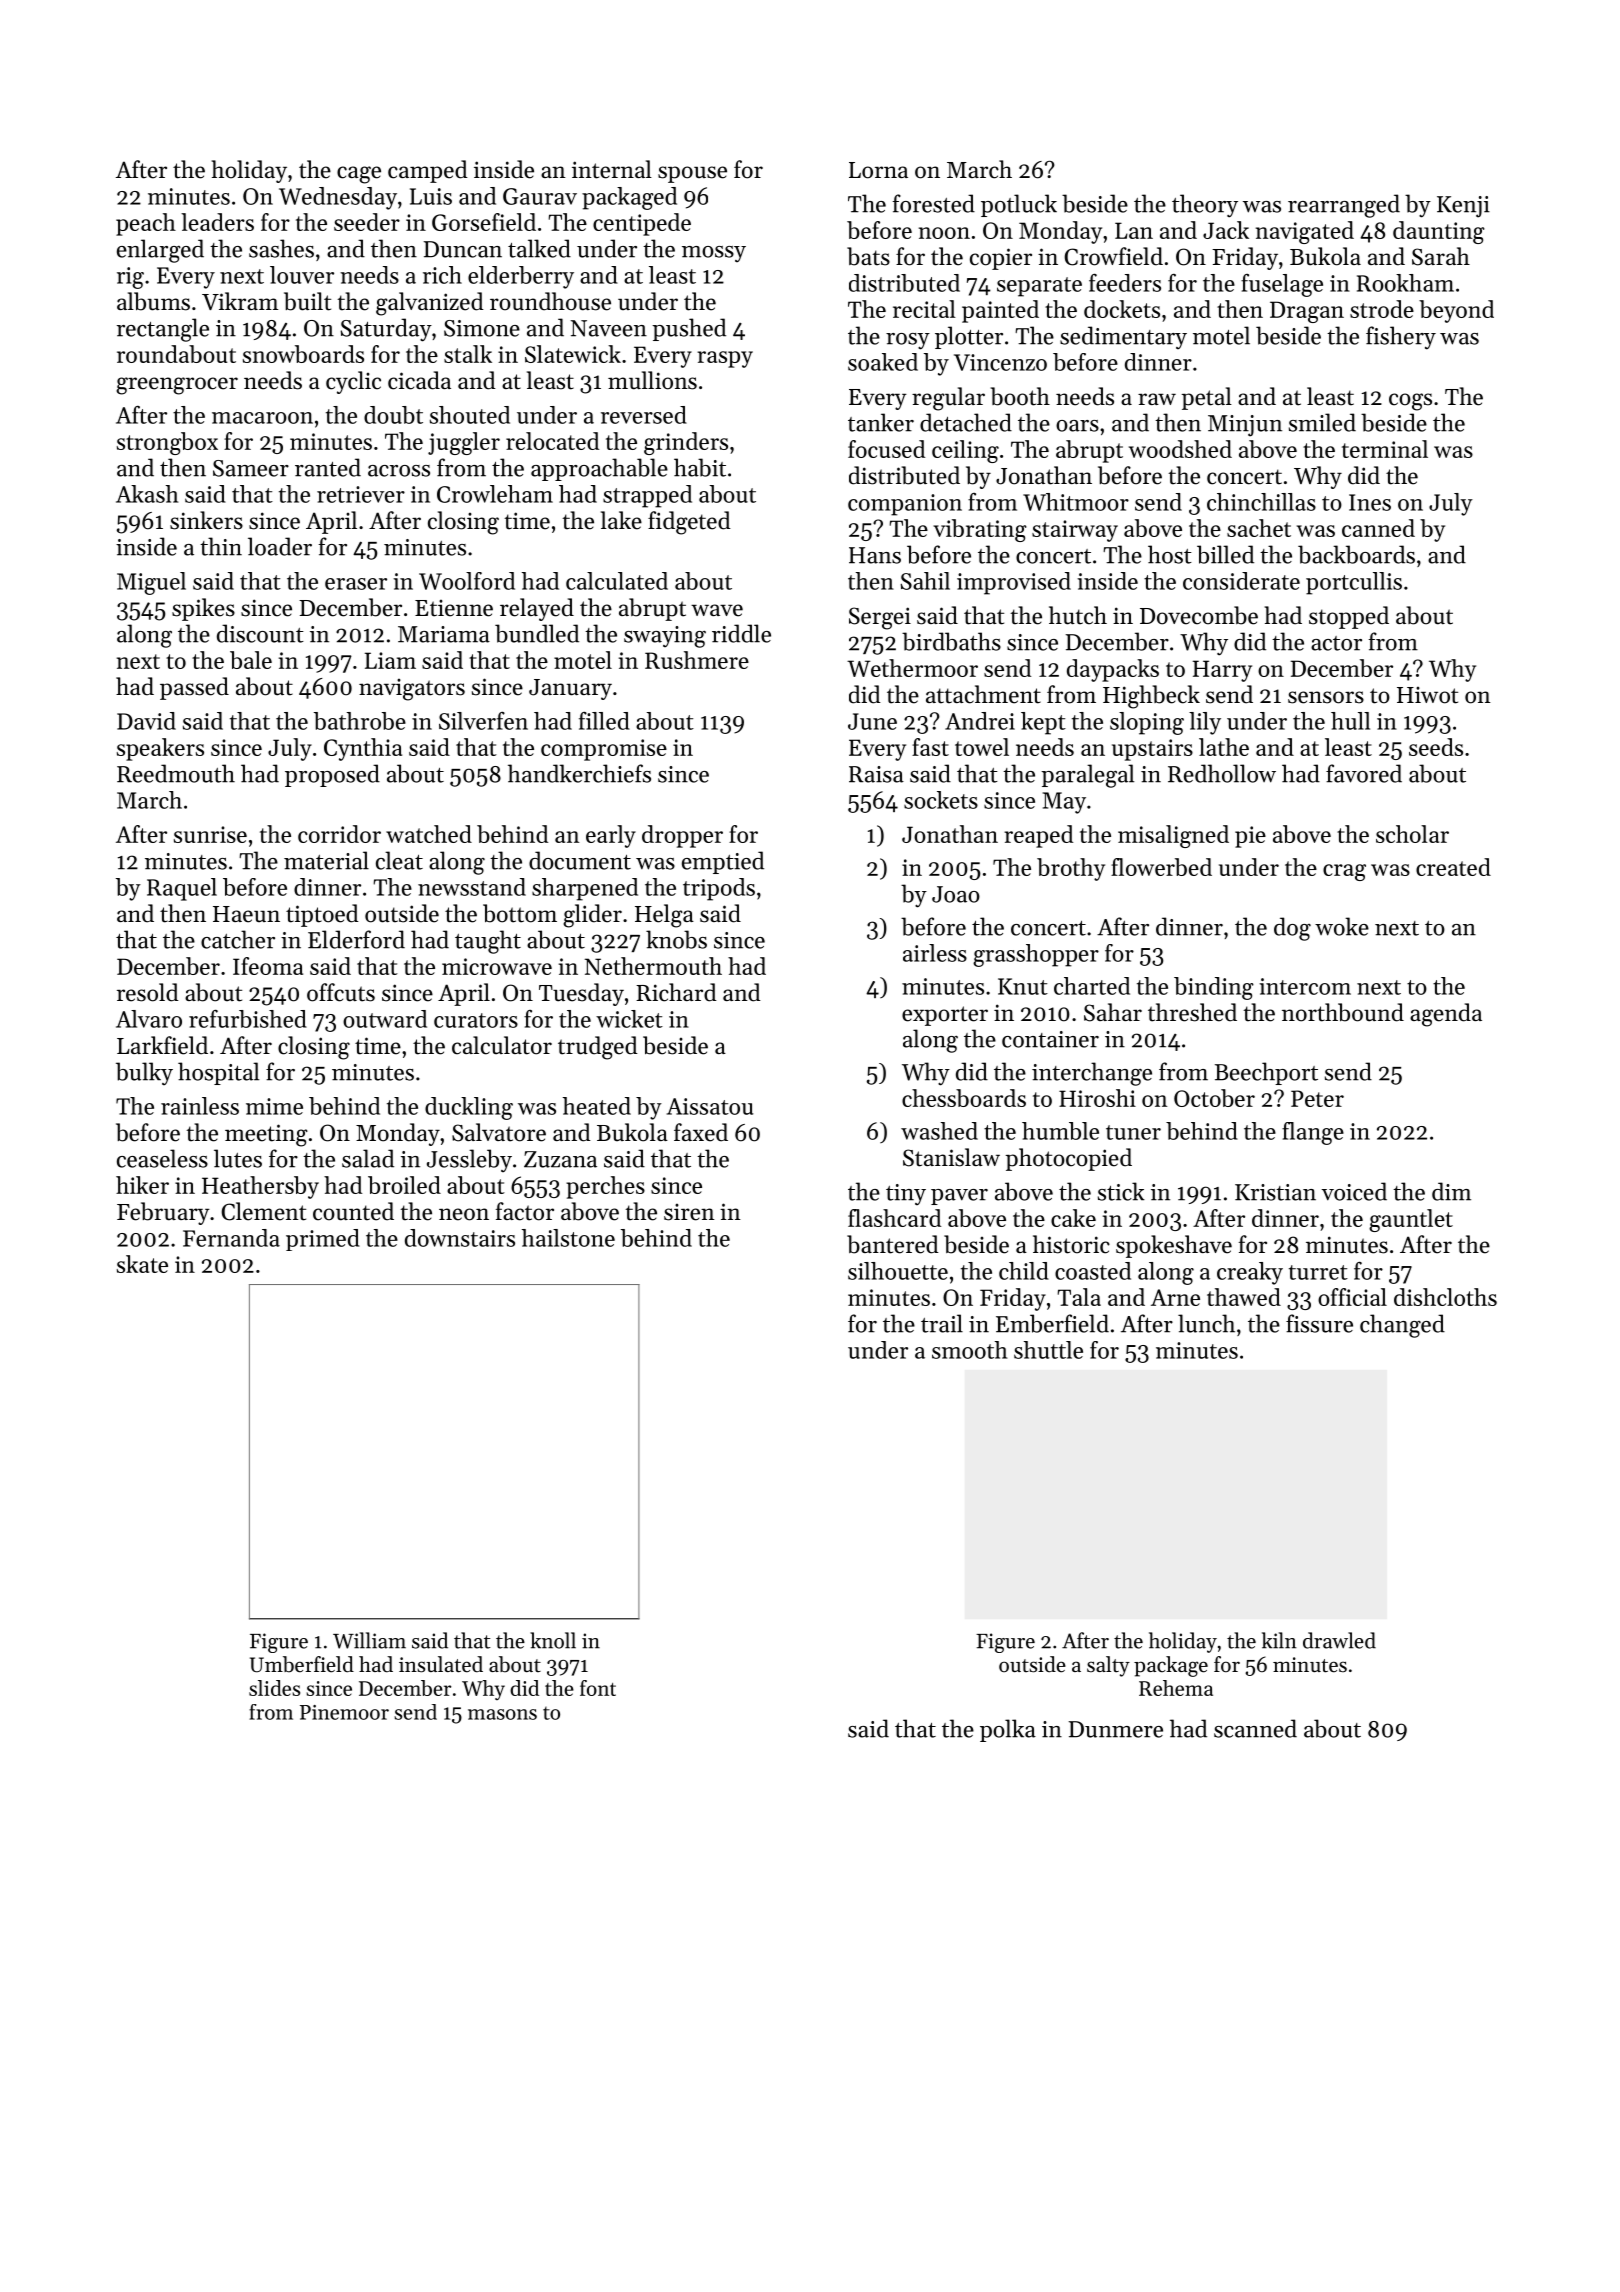 Image resolution: width=1620 pixels, height=2292 pixels. What do you see at coordinates (302, 1664) in the screenshot?
I see `Umberfield` at bounding box center [302, 1664].
